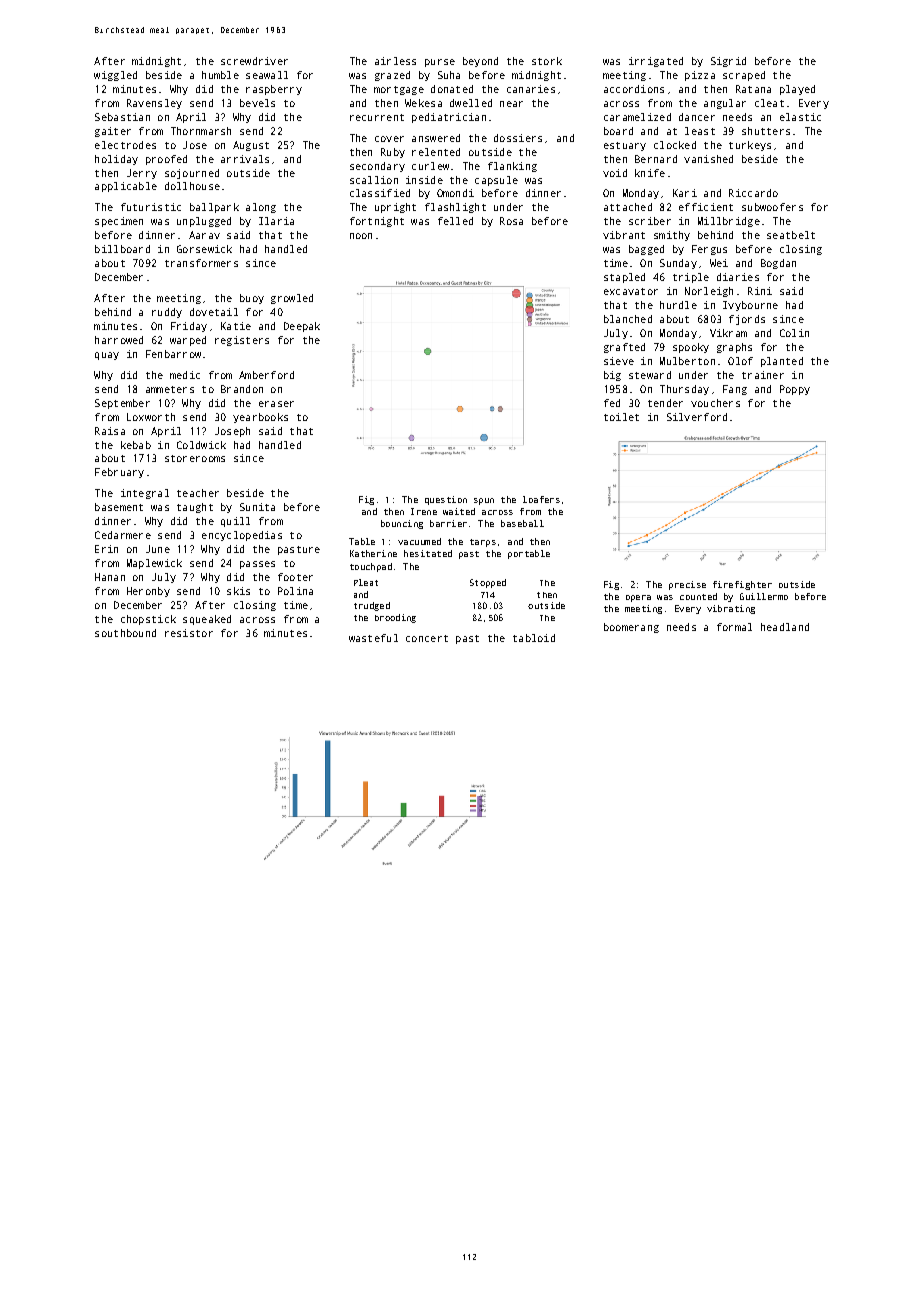  I want to click on dwelled, so click(471, 103).
